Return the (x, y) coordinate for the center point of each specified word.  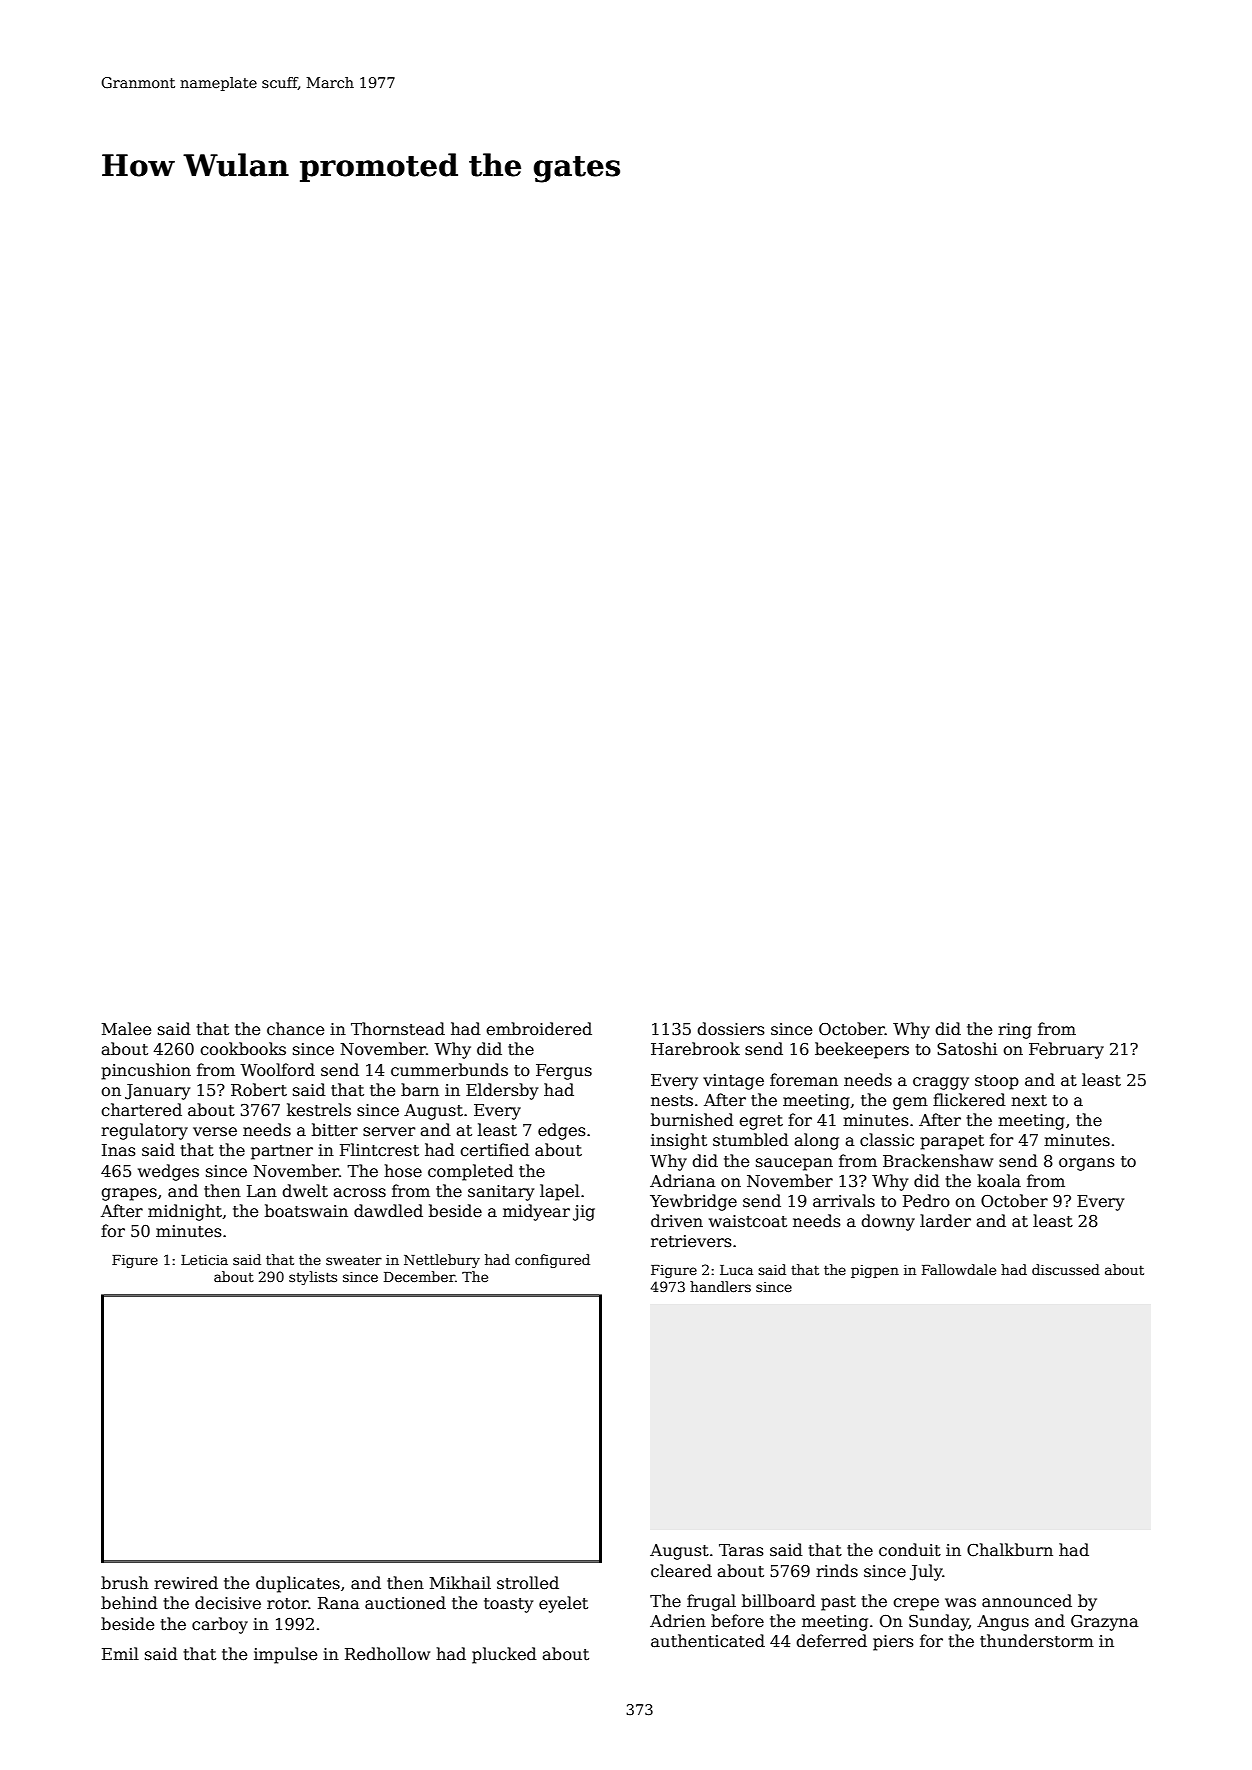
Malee (126, 1029)
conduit (910, 1549)
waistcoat (748, 1221)
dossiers (731, 1029)
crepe (916, 1604)
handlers (720, 1286)
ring (1015, 1031)
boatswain (306, 1210)
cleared (681, 1571)
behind (129, 1603)
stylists (313, 1278)
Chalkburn (1010, 1550)
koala (999, 1181)
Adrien (678, 1621)
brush (125, 1582)
